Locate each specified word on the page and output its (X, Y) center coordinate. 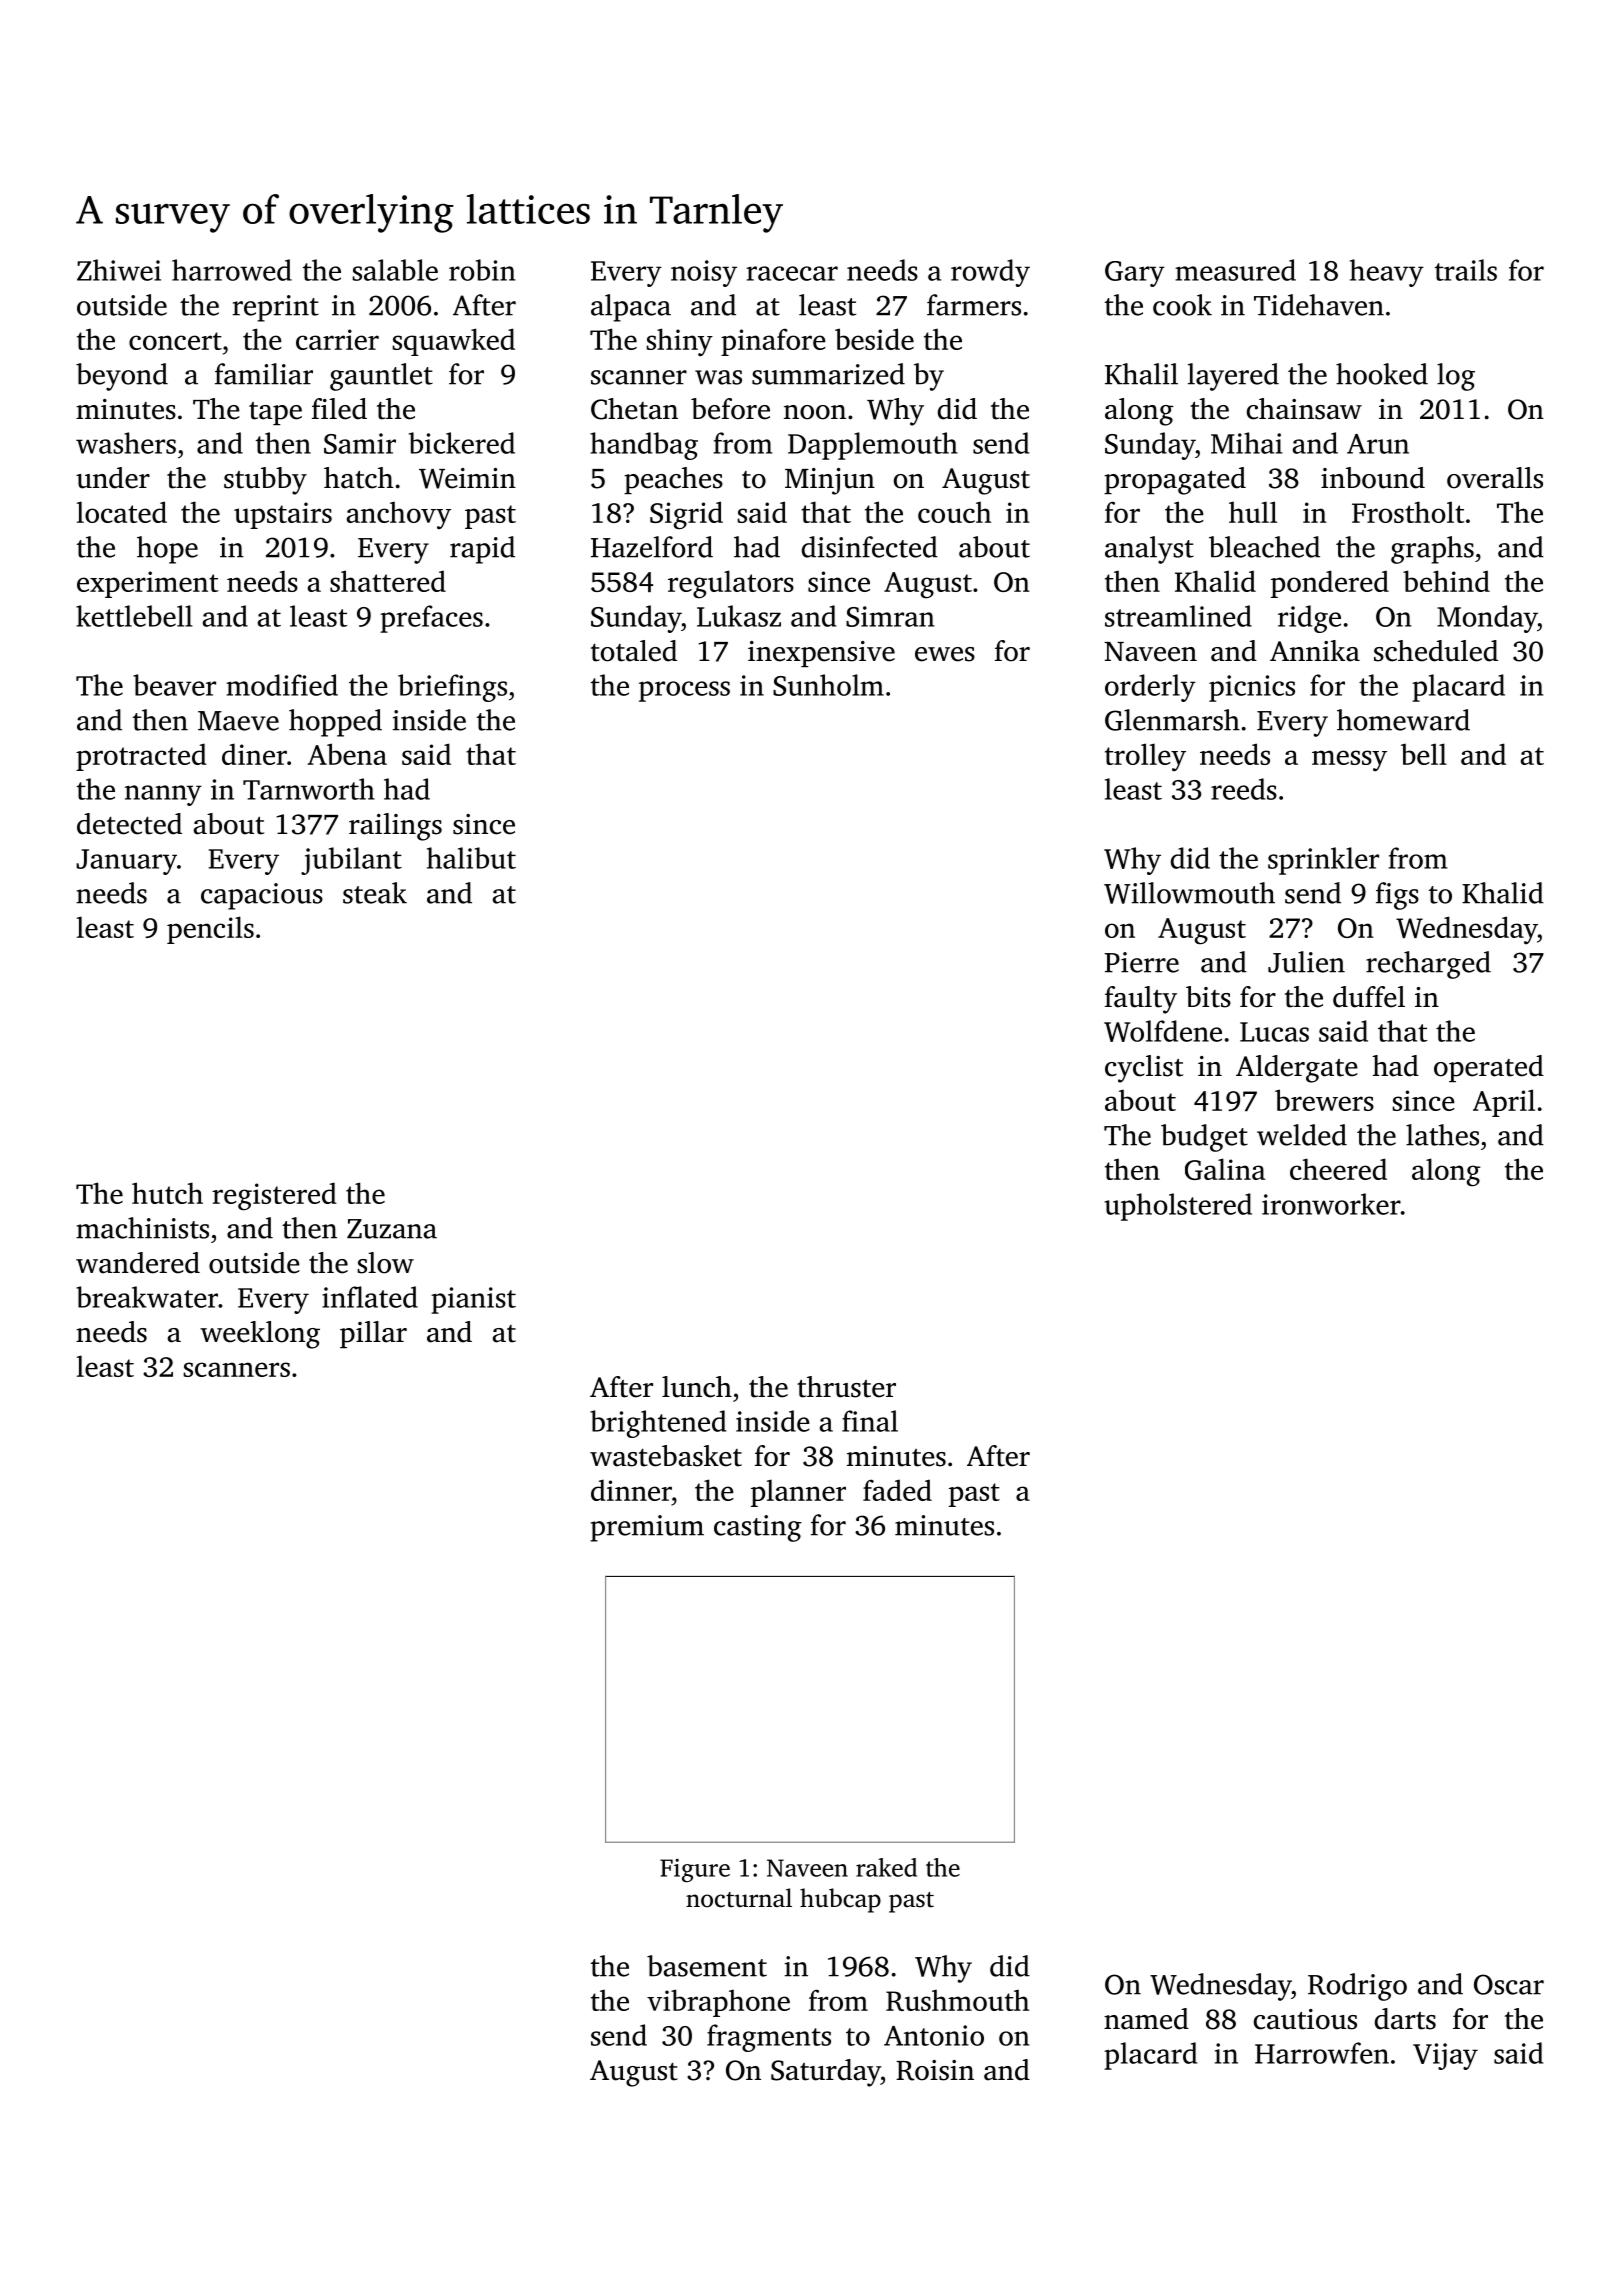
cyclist (1144, 1069)
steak (375, 893)
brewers (1324, 1100)
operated (1489, 1068)
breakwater (147, 1297)
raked (886, 1867)
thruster (846, 1387)
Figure (695, 1870)
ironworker (1331, 1204)
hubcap (840, 1900)
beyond (122, 377)
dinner (631, 1490)
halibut (471, 858)
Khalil (1141, 374)
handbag (644, 446)
